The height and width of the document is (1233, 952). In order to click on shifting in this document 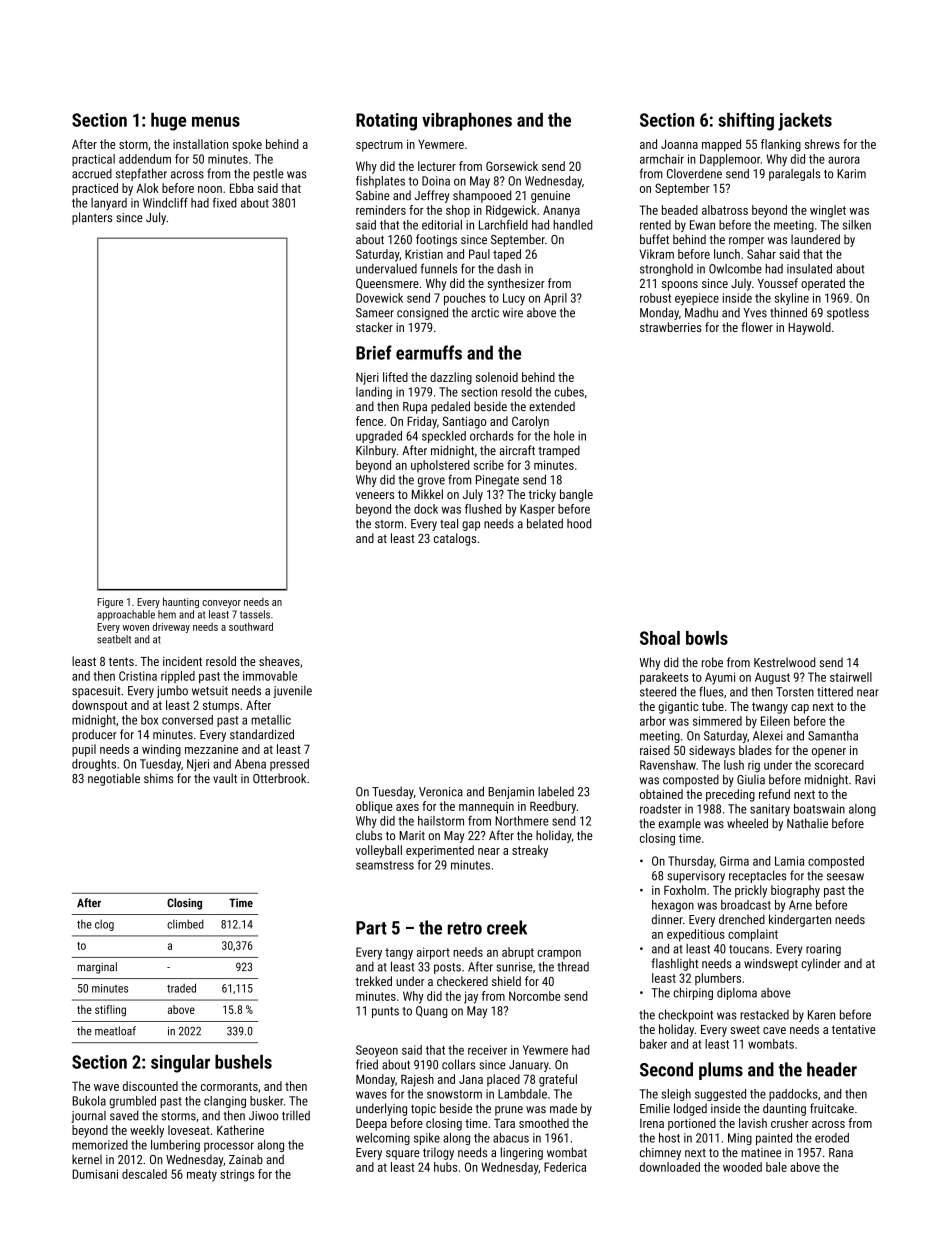, I will do `click(746, 121)`.
